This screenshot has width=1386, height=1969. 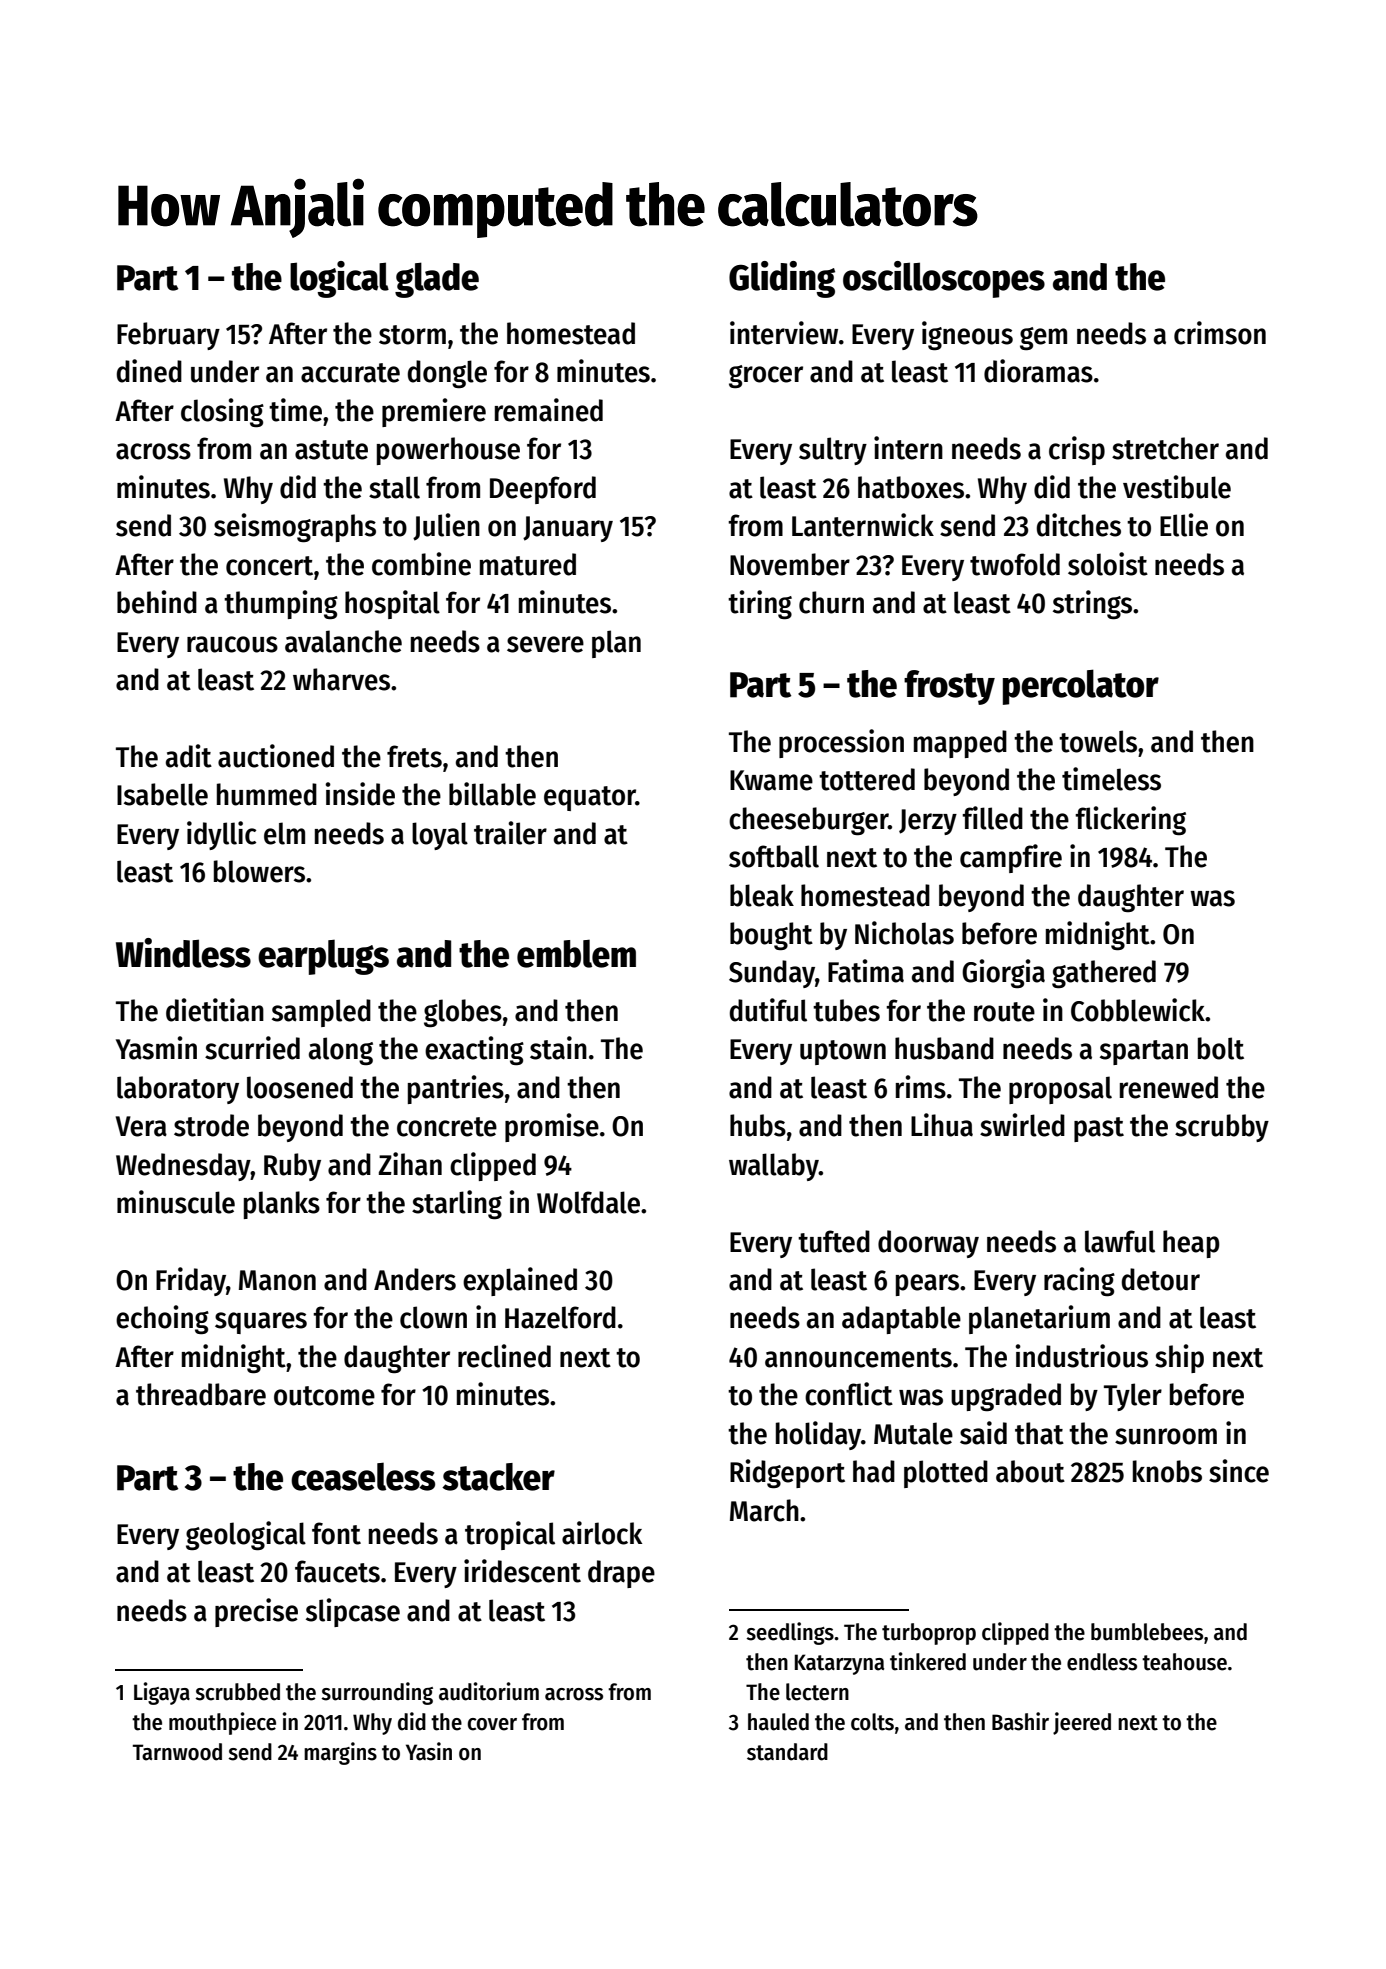 What do you see at coordinates (944, 279) in the screenshot?
I see `oscilloscopes` at bounding box center [944, 279].
